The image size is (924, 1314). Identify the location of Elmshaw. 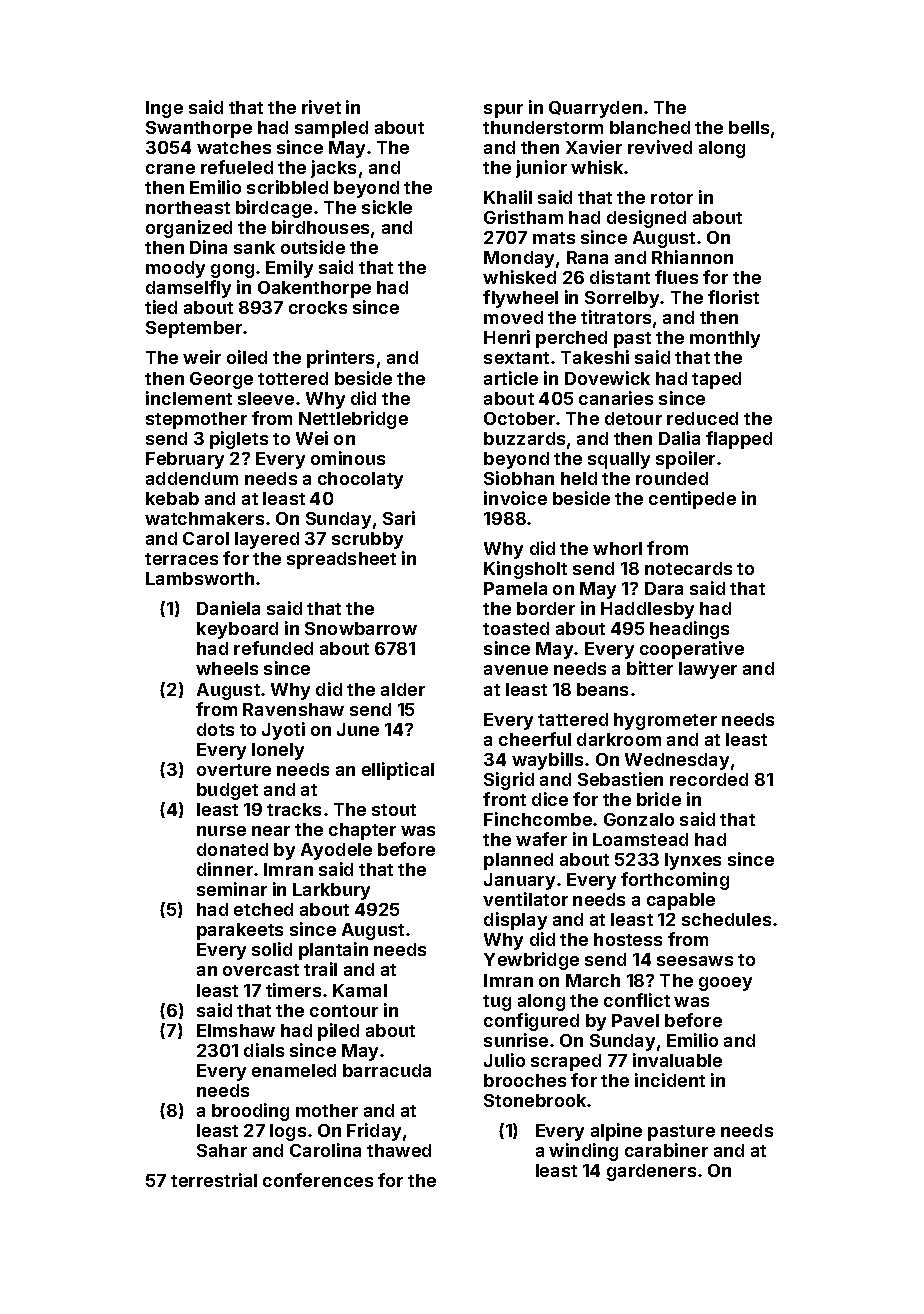
(236, 1030).
